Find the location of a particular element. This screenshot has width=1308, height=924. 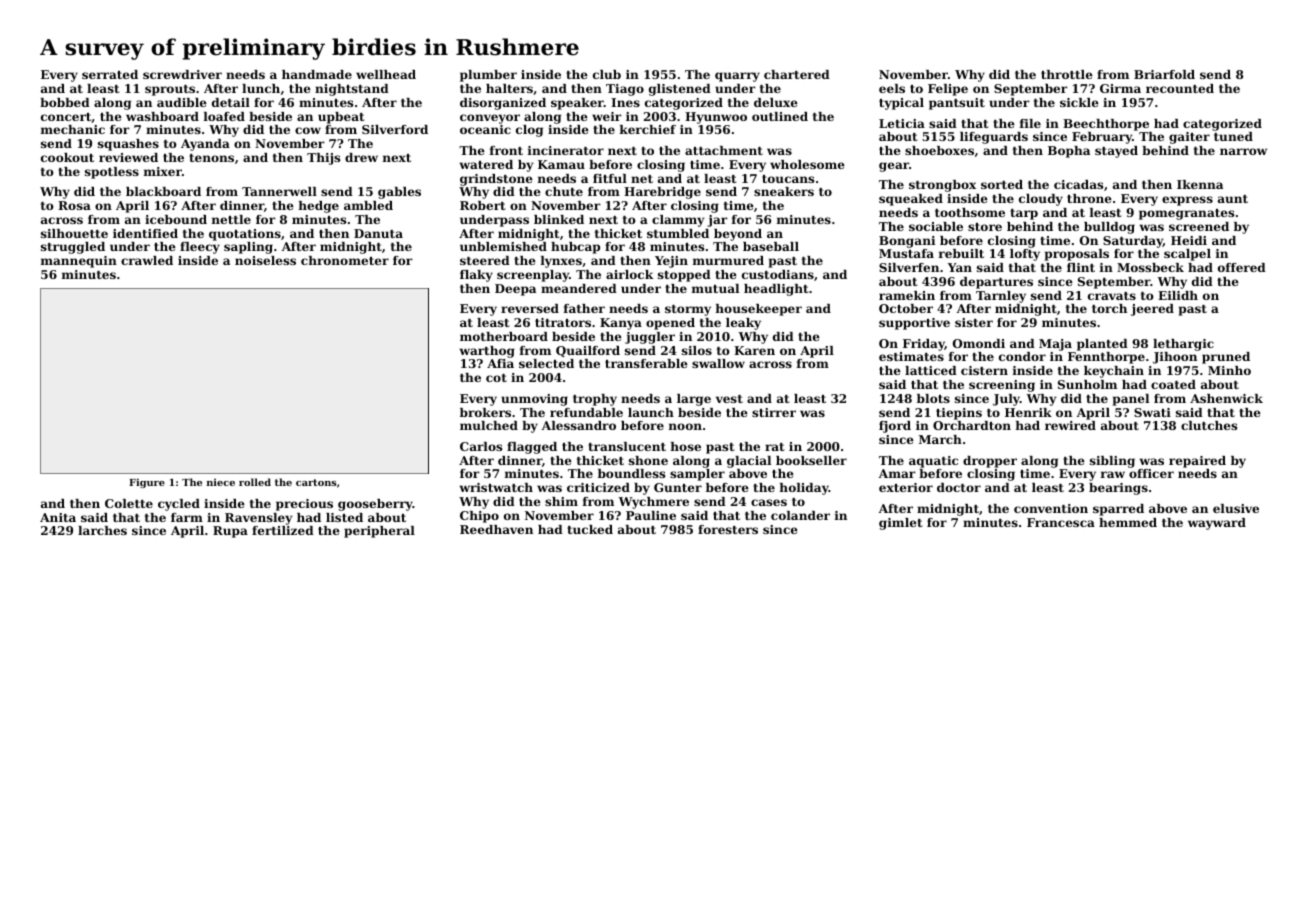

cot is located at coordinates (496, 378).
